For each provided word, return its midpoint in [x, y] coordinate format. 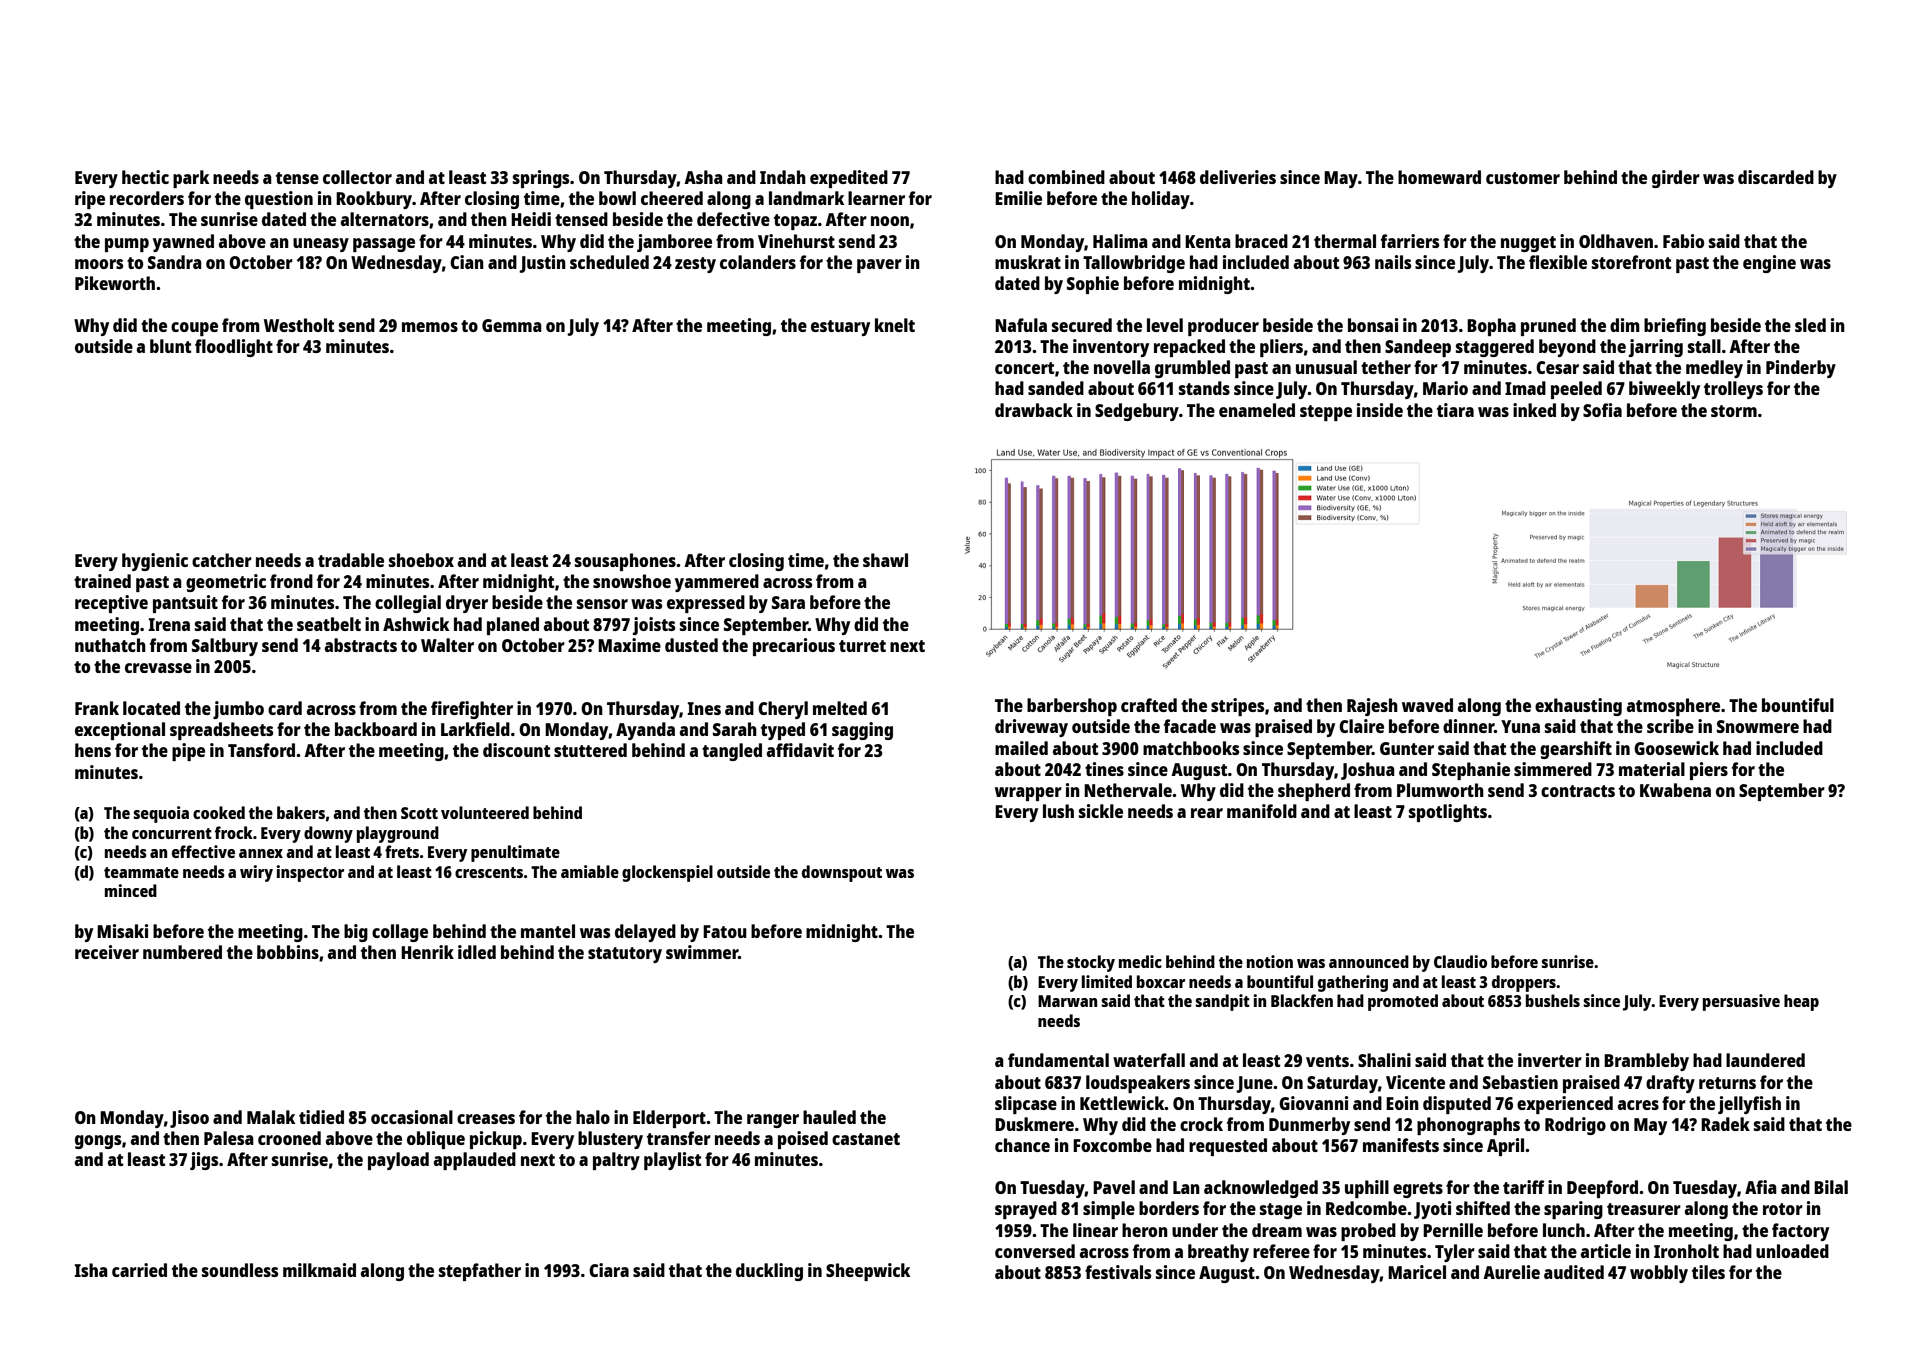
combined [1066, 177]
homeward [1439, 177]
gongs [98, 1142]
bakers [301, 812]
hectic [145, 177]
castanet [866, 1139]
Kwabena [1675, 790]
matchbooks [1191, 748]
